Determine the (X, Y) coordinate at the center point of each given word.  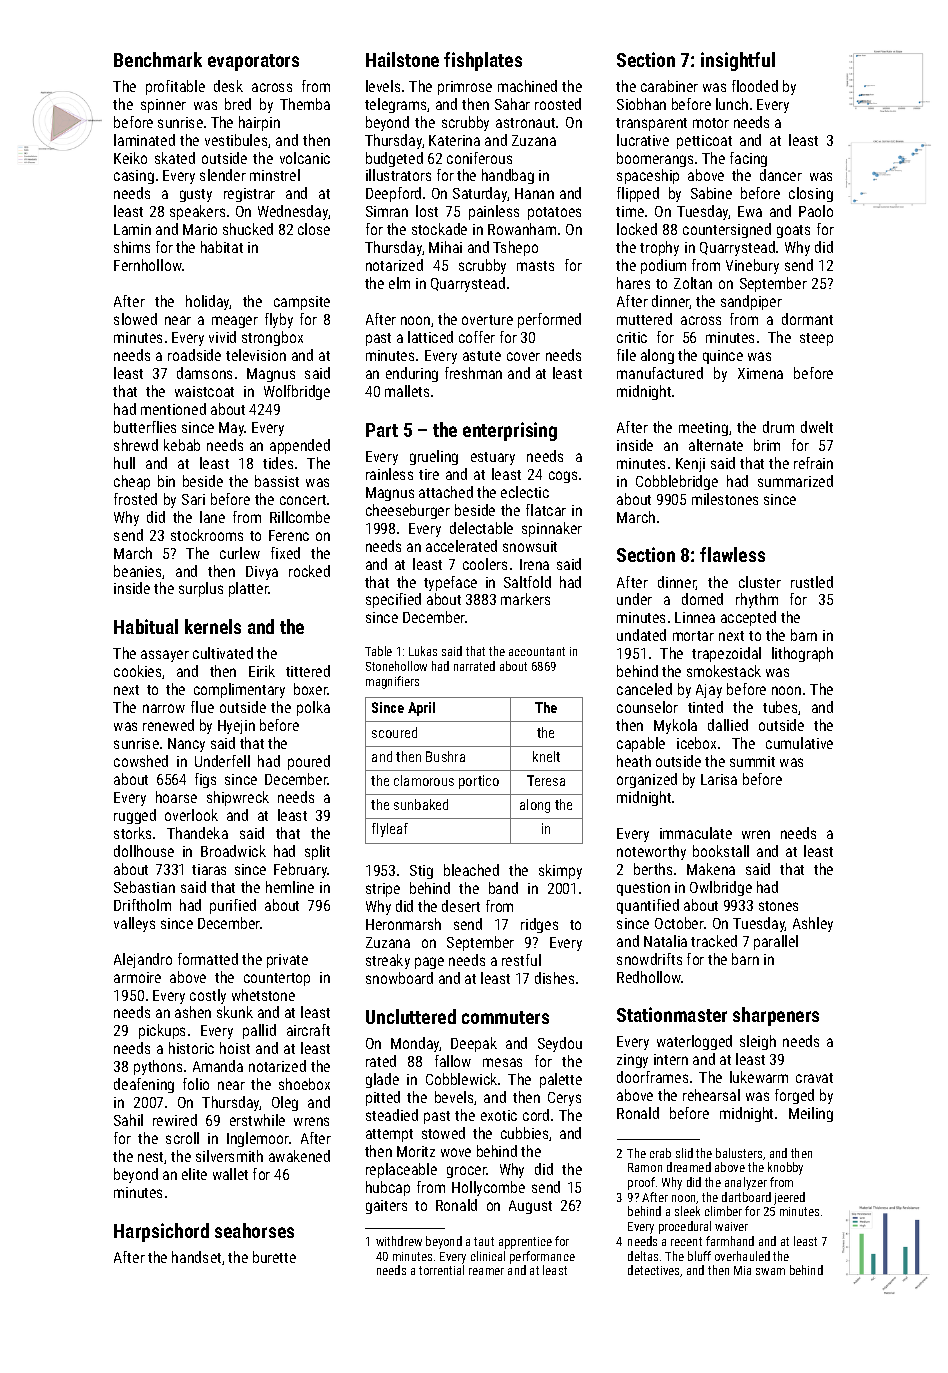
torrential (441, 1270)
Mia (742, 1270)
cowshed (141, 761)
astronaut (525, 123)
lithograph (802, 654)
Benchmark (158, 59)
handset (196, 1257)
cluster (760, 582)
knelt (546, 756)
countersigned (727, 230)
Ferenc (289, 535)
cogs (563, 477)
